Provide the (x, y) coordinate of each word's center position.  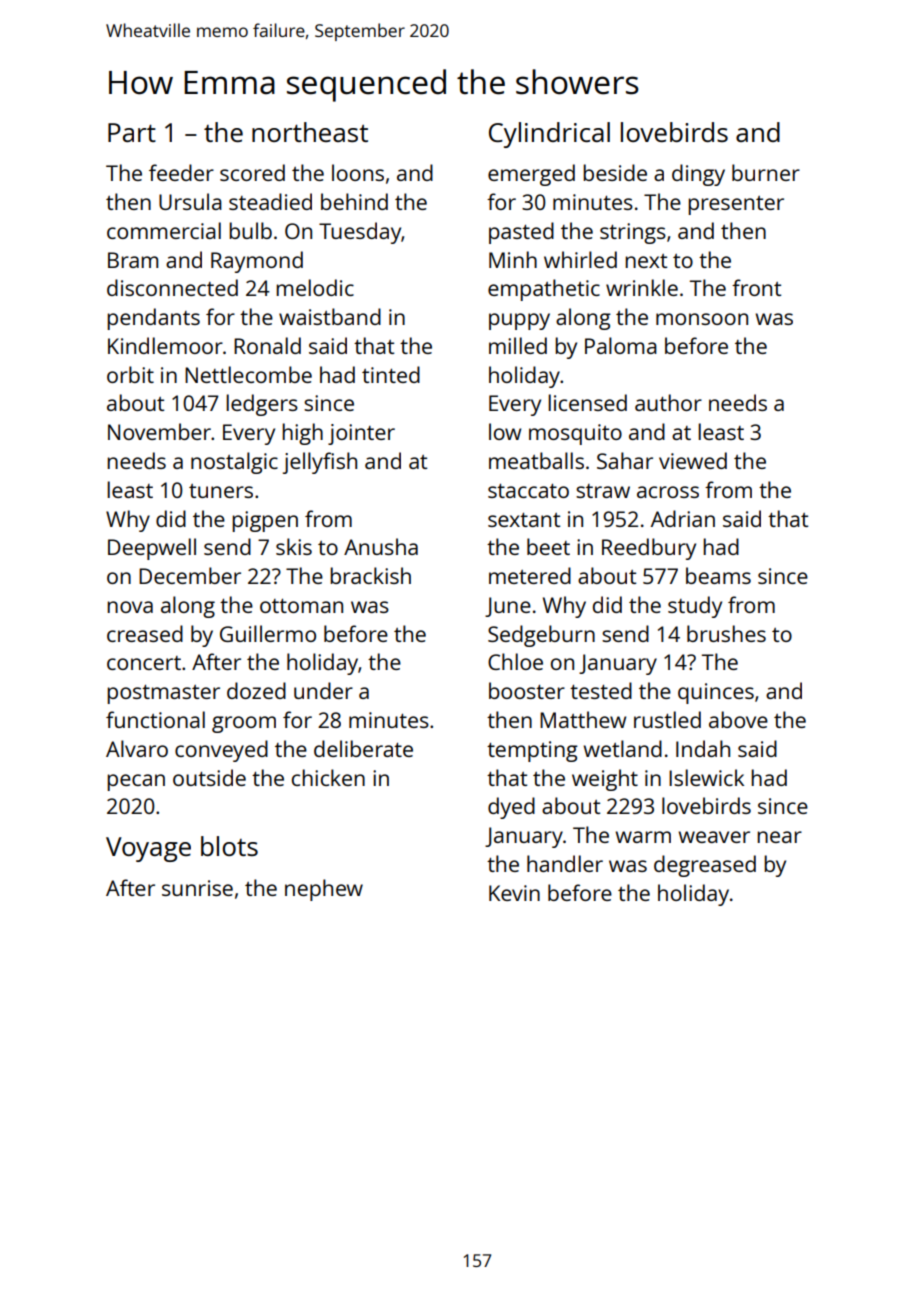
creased (145, 633)
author (668, 402)
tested (601, 690)
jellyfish (320, 463)
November (159, 431)
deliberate (363, 748)
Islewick (706, 777)
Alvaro (137, 748)
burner (766, 172)
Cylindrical (549, 135)
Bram (133, 260)
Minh (513, 259)
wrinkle (642, 287)
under (323, 690)
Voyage (148, 849)
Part (132, 132)
